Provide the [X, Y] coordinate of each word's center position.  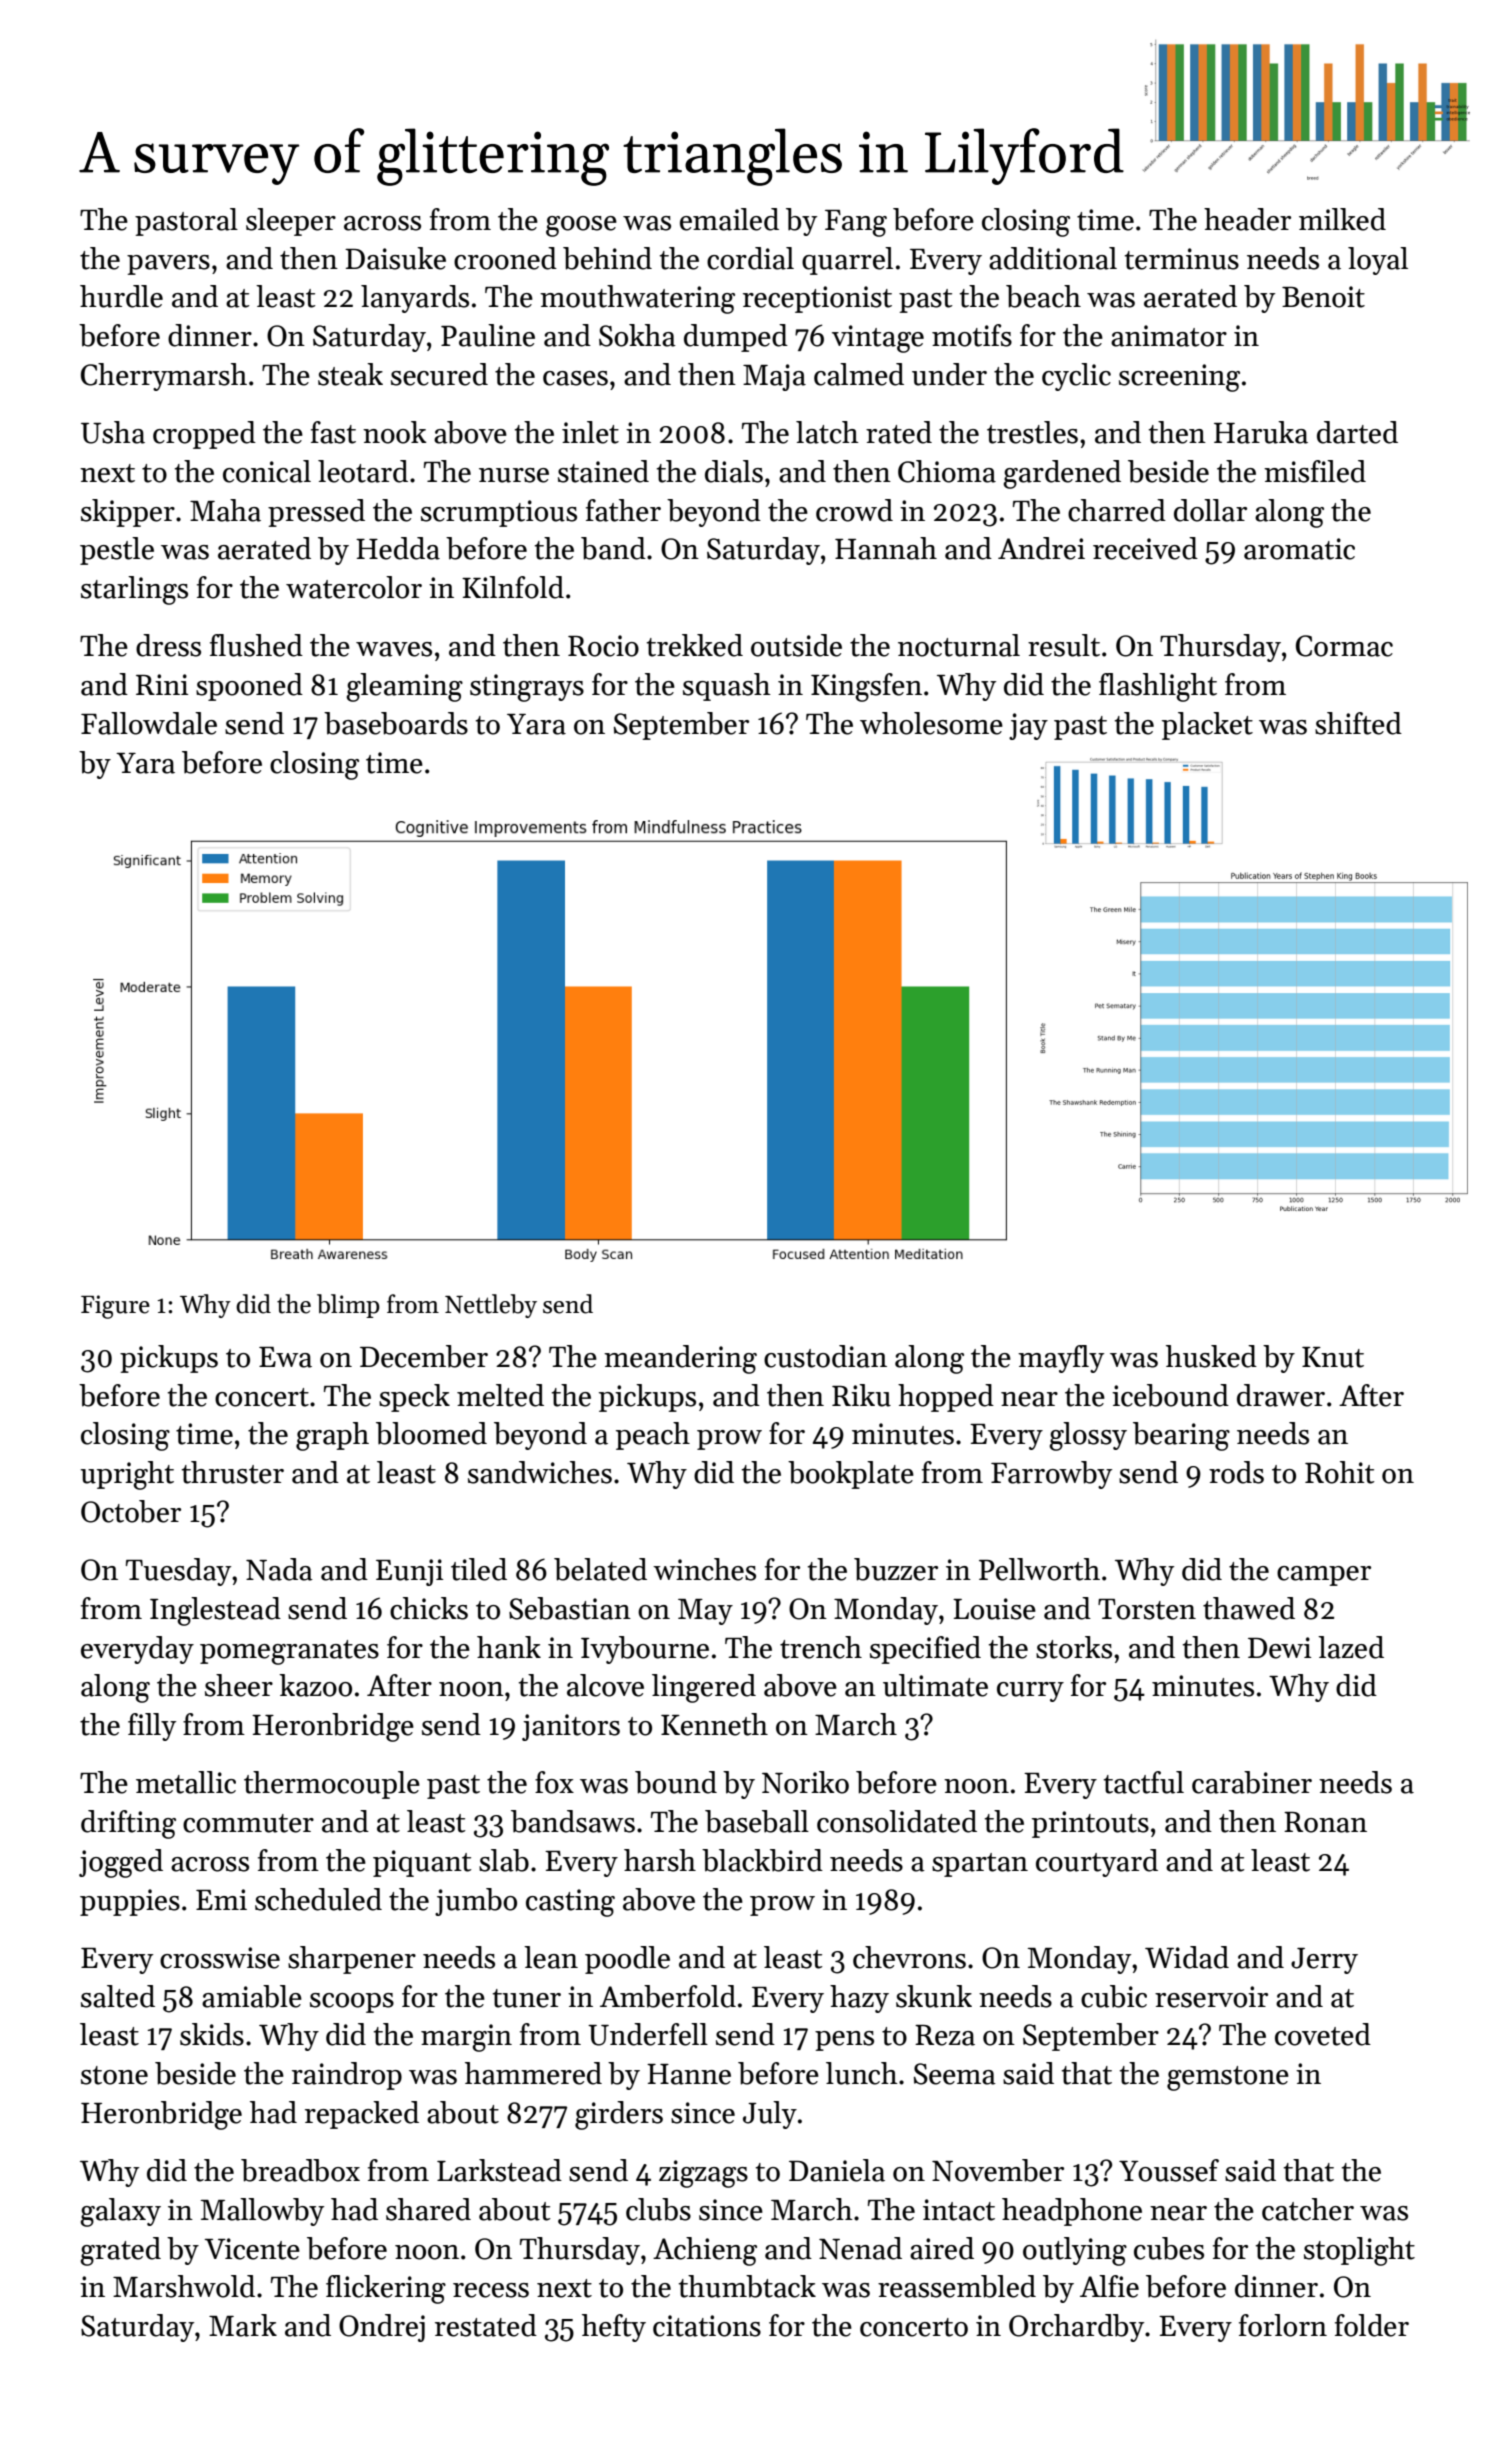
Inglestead [215, 1611]
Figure [115, 1307]
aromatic [1299, 549]
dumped [736, 338]
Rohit [1339, 1472]
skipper [128, 513]
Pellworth [1039, 1569]
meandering [680, 1359]
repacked [362, 2115]
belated [600, 1569]
